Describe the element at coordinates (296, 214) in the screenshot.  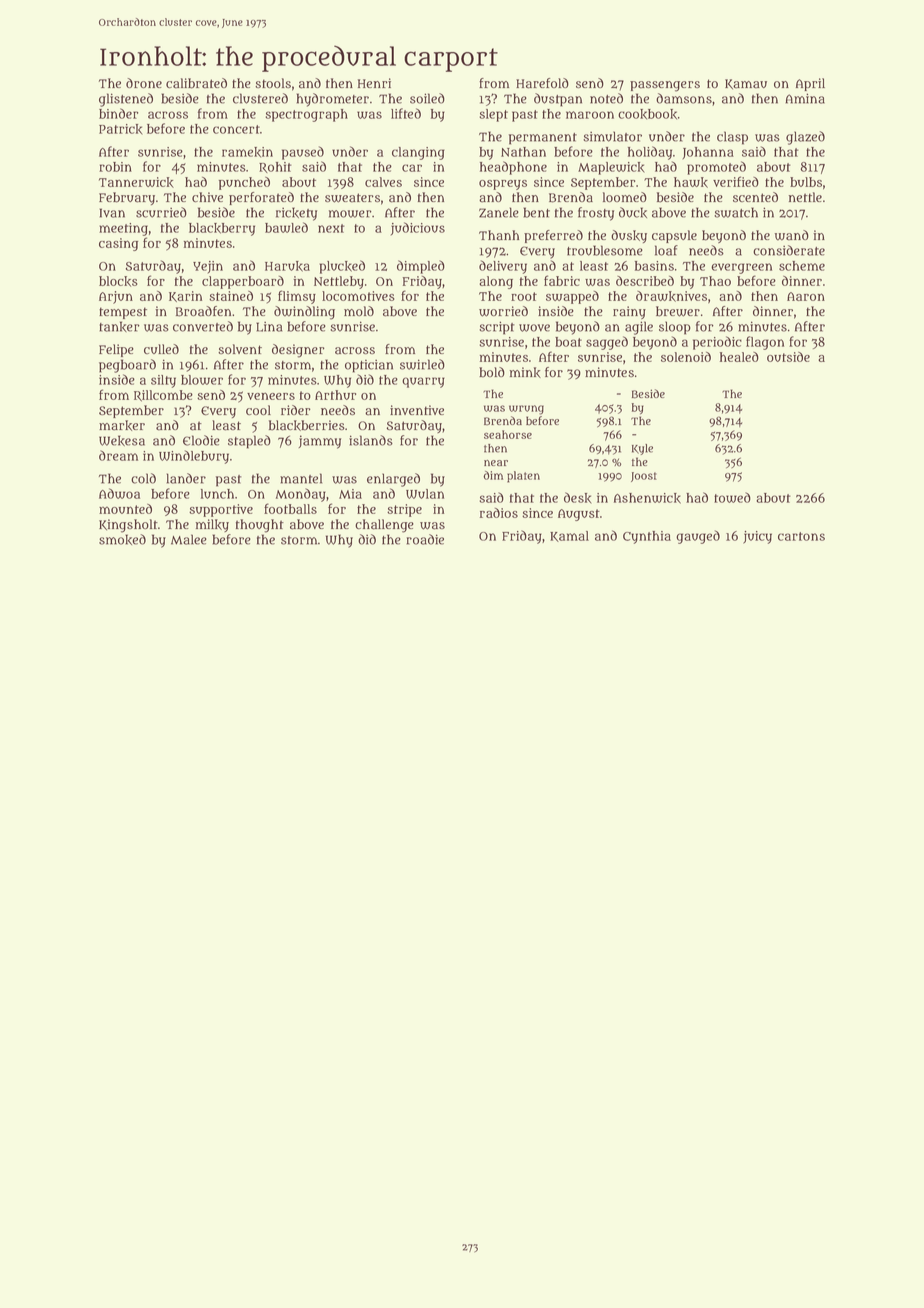
I see `rickety` at that location.
